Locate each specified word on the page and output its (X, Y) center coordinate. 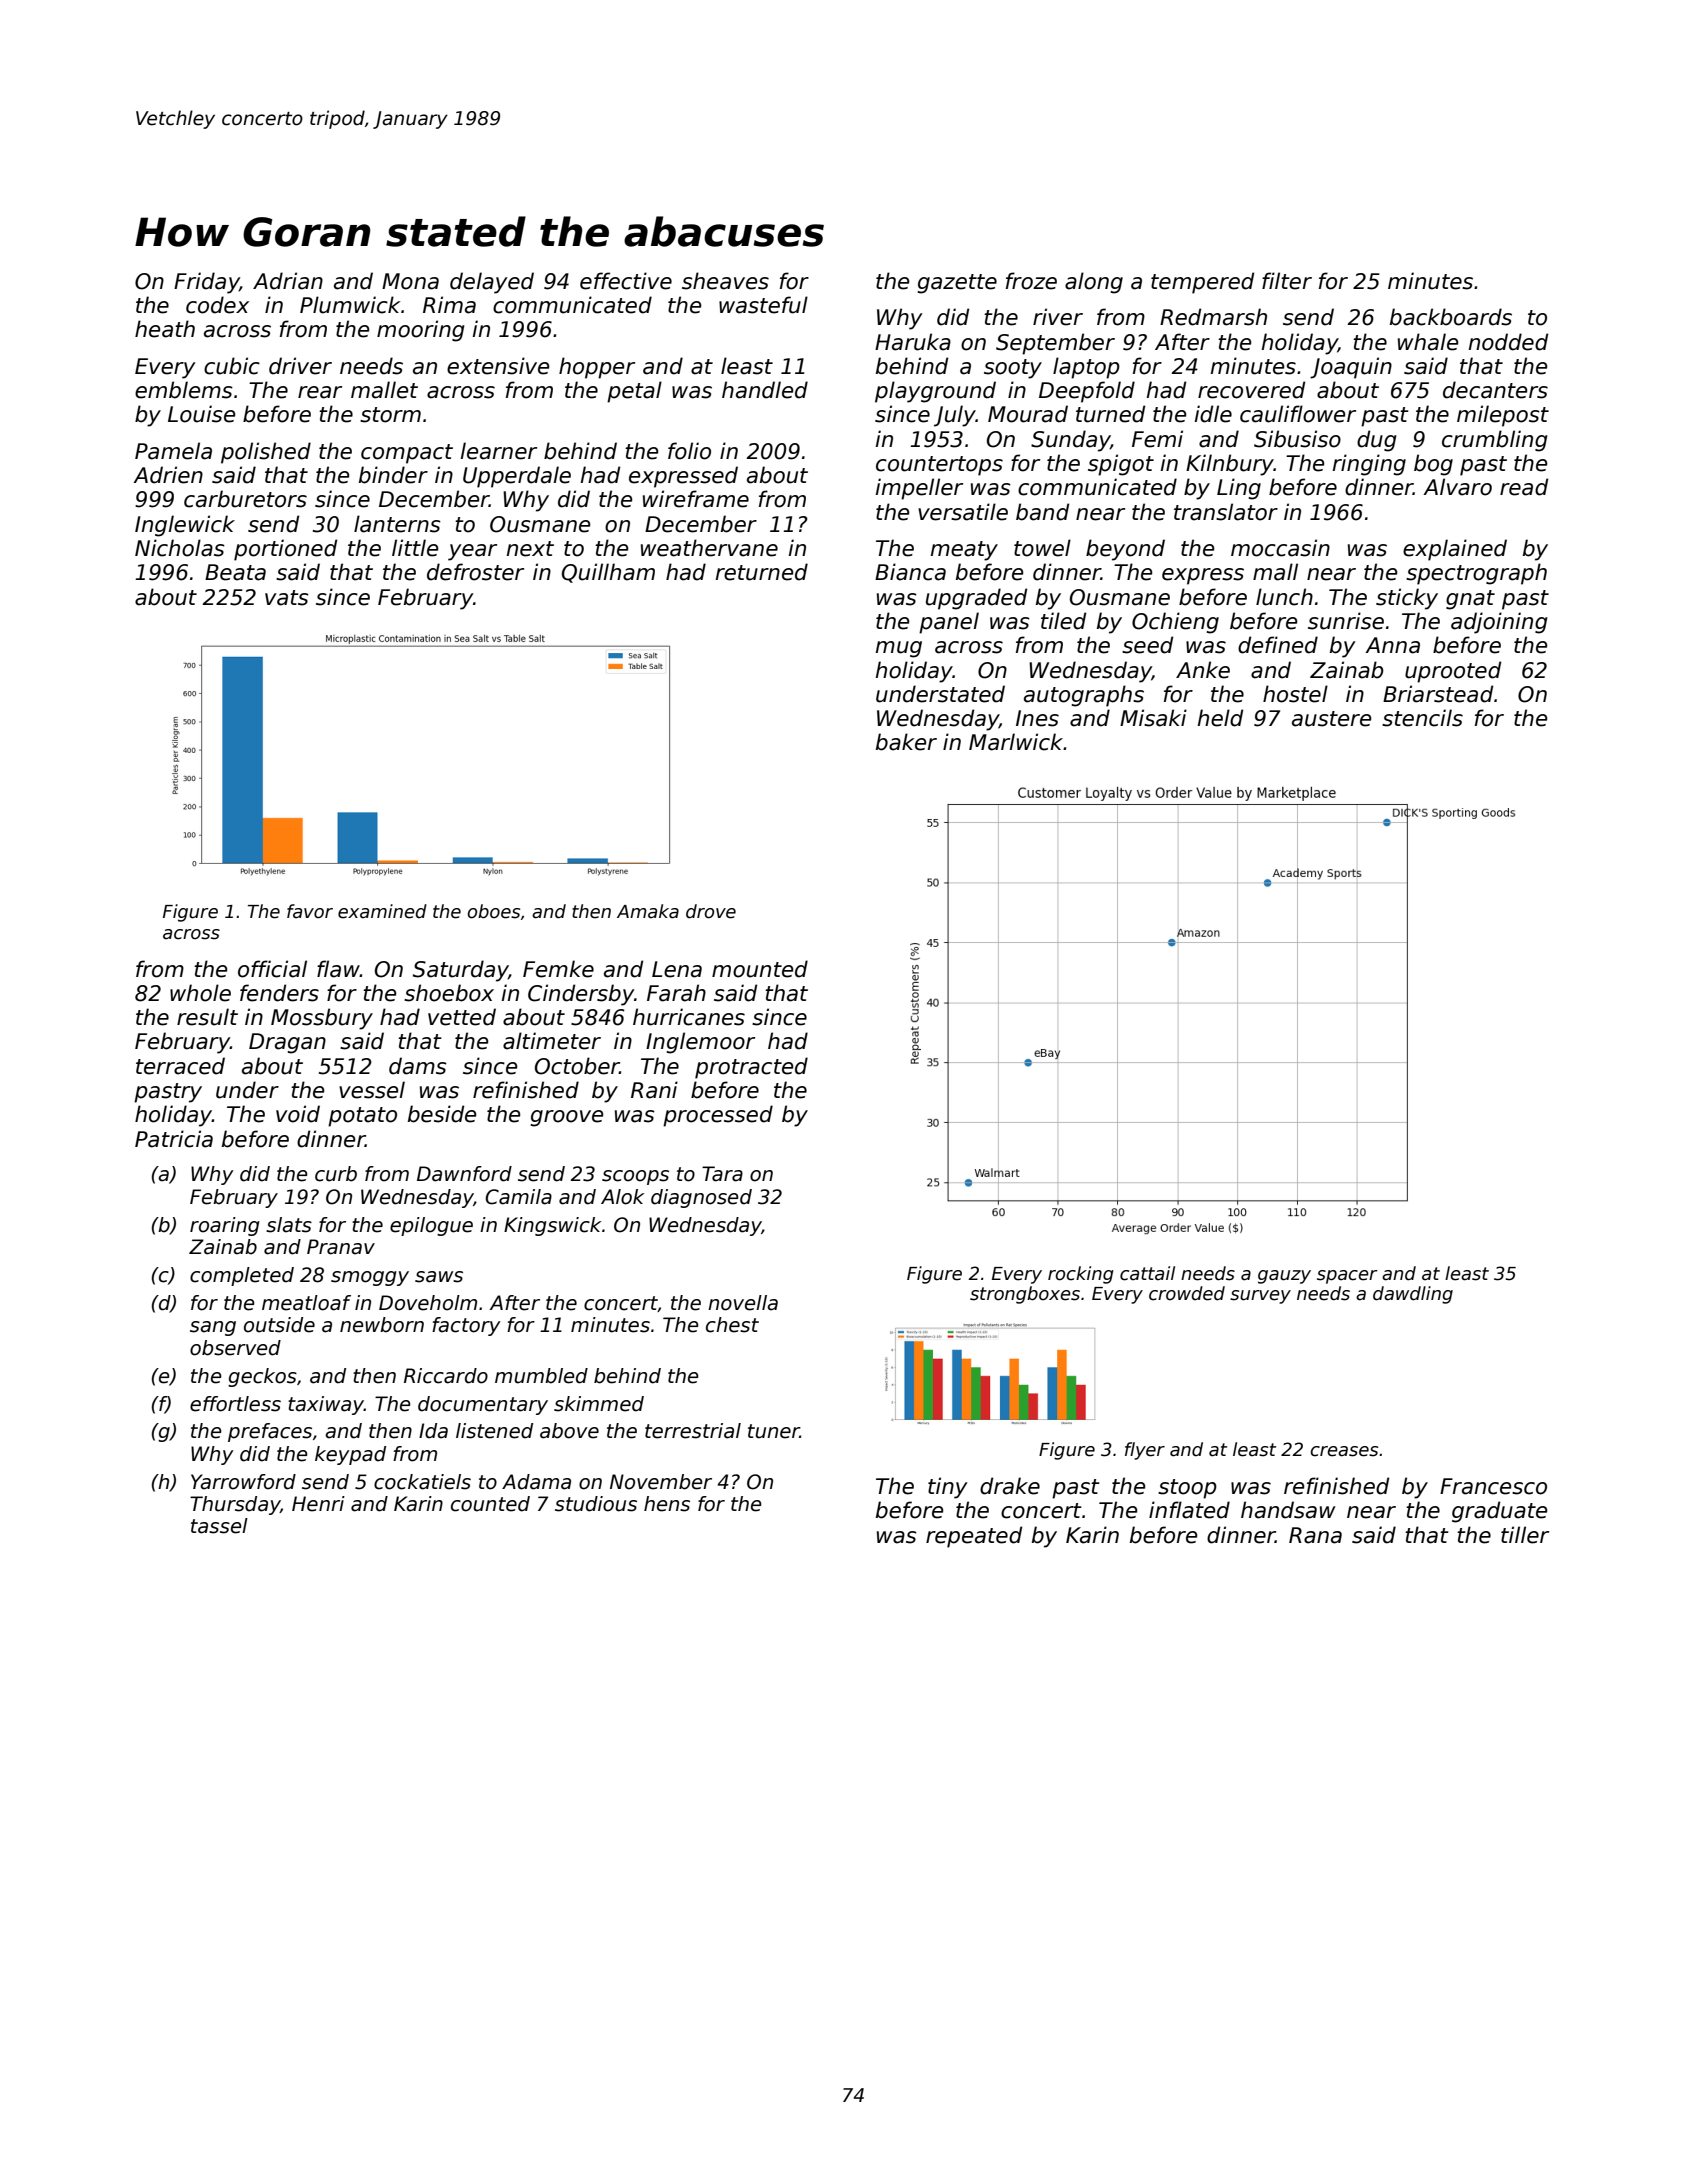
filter (1287, 281)
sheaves (725, 281)
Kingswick (552, 1226)
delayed (492, 283)
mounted (760, 969)
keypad (350, 1455)
